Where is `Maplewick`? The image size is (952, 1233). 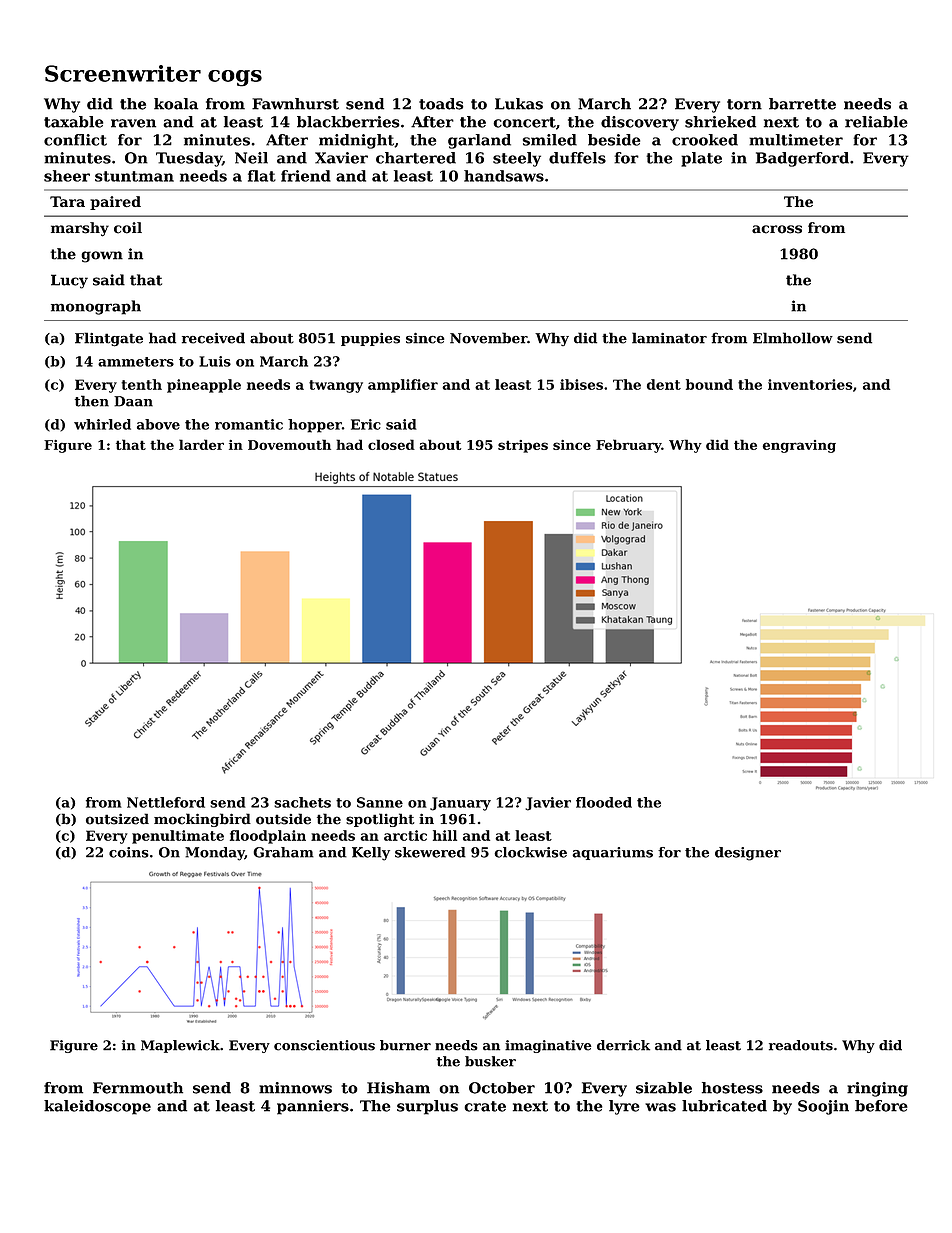
Maplewick is located at coordinates (180, 1046).
